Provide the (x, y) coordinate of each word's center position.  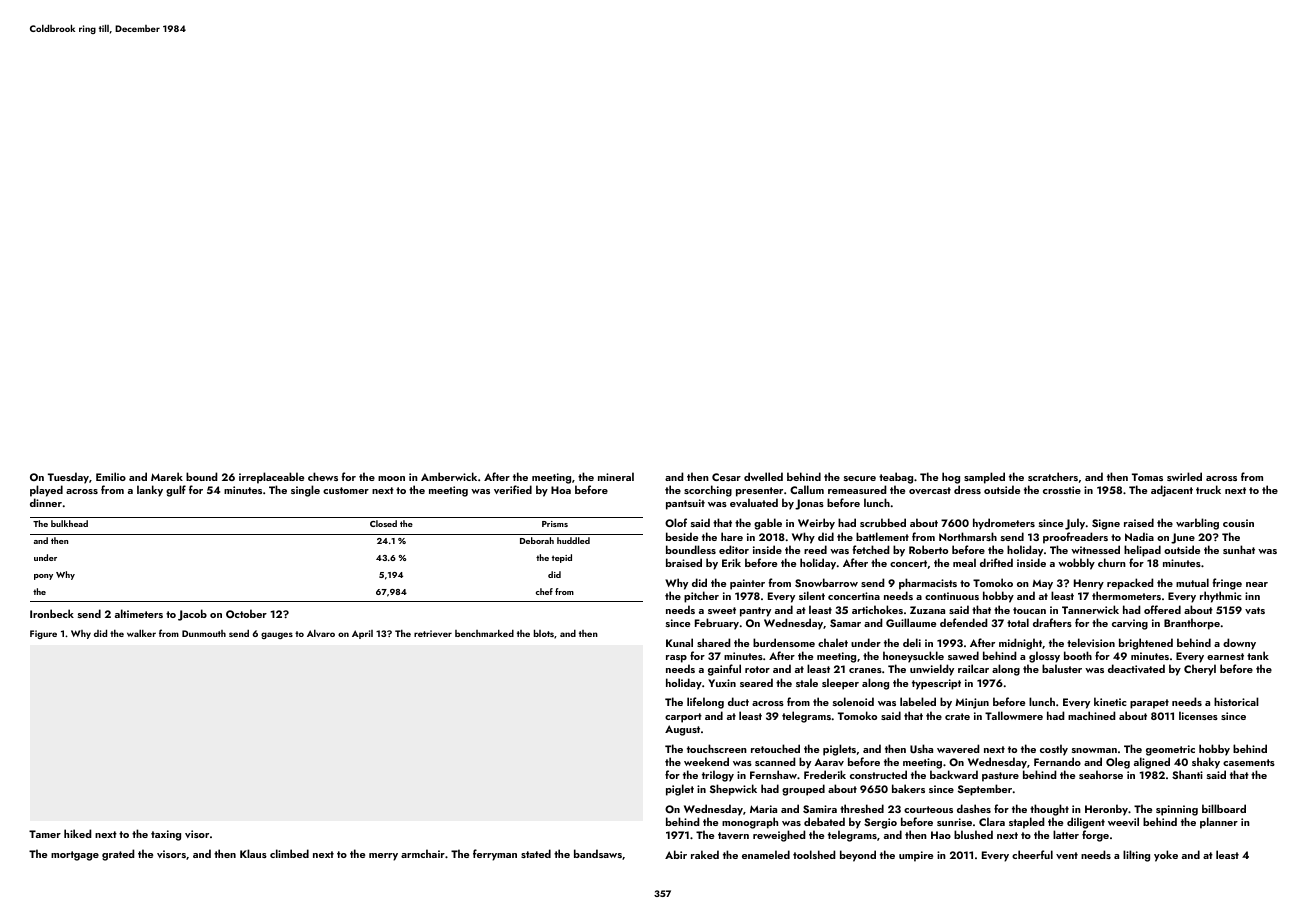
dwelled (763, 476)
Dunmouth (204, 633)
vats (1255, 610)
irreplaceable (271, 478)
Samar (845, 623)
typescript (936, 684)
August (682, 730)
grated (118, 855)
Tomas (1147, 477)
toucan (1029, 610)
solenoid (853, 701)
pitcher (701, 597)
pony (43, 577)
